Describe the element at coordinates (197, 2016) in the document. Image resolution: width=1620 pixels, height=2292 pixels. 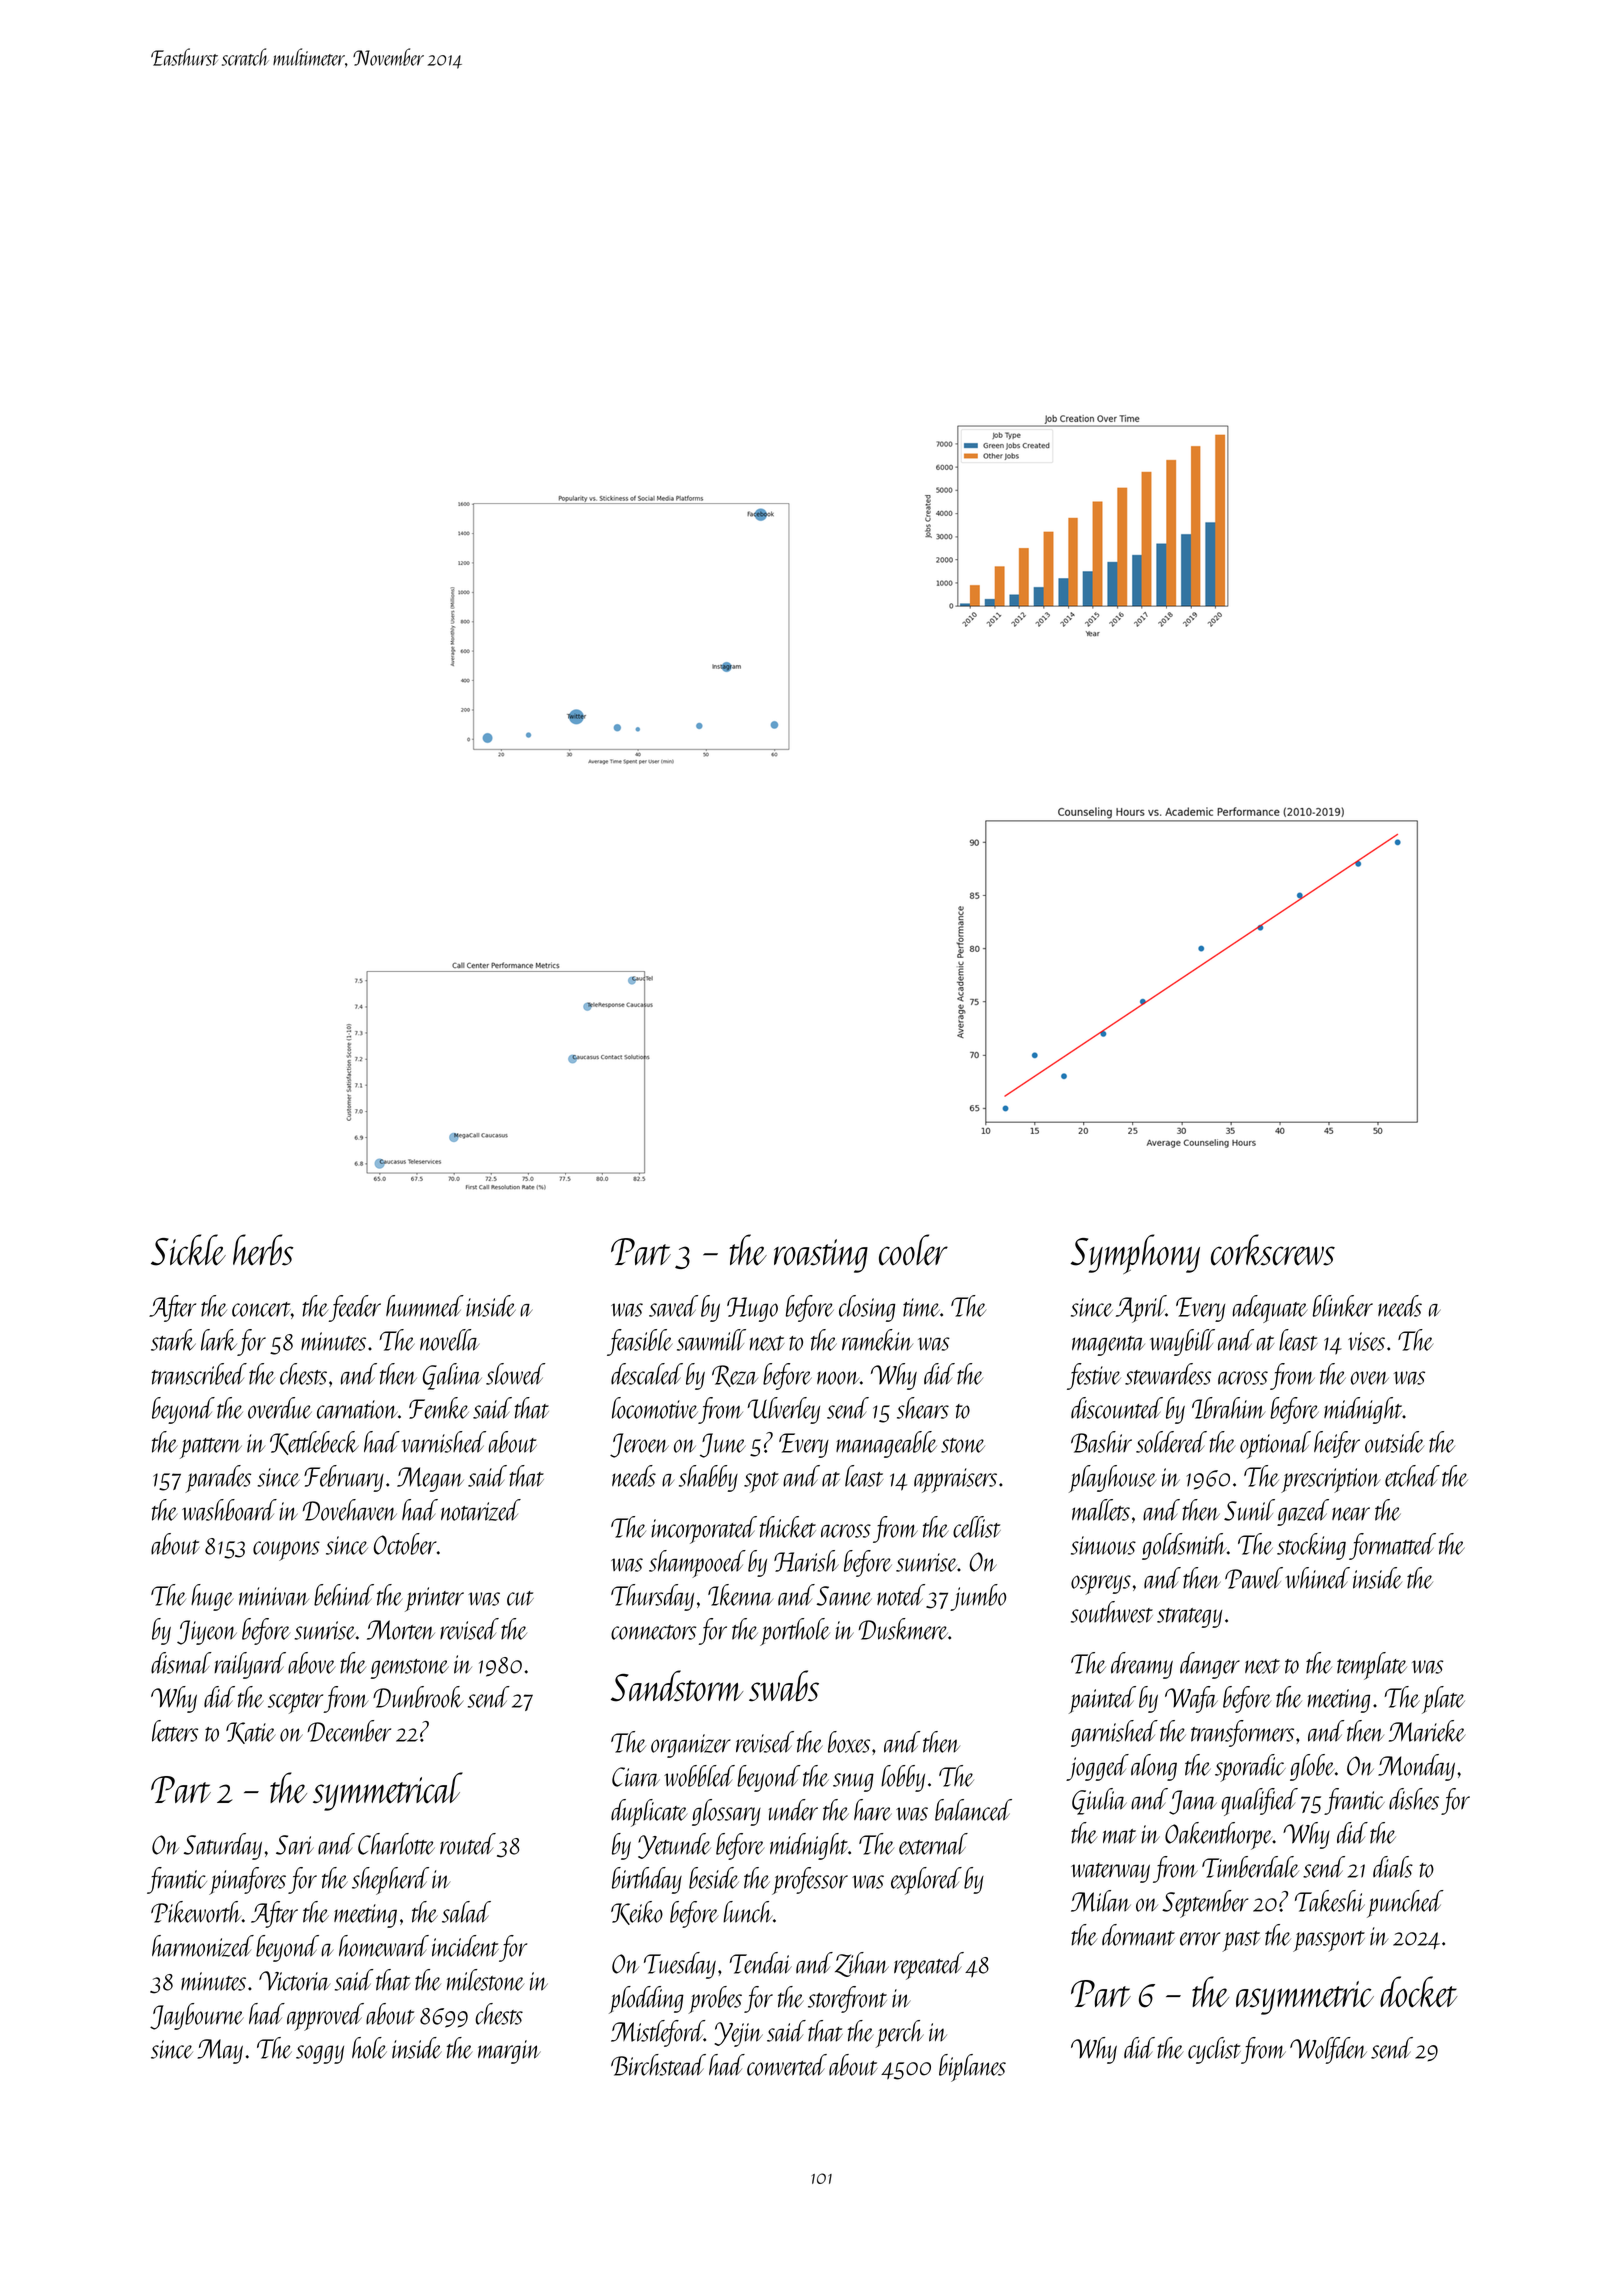
I see `Jaybourne` at that location.
